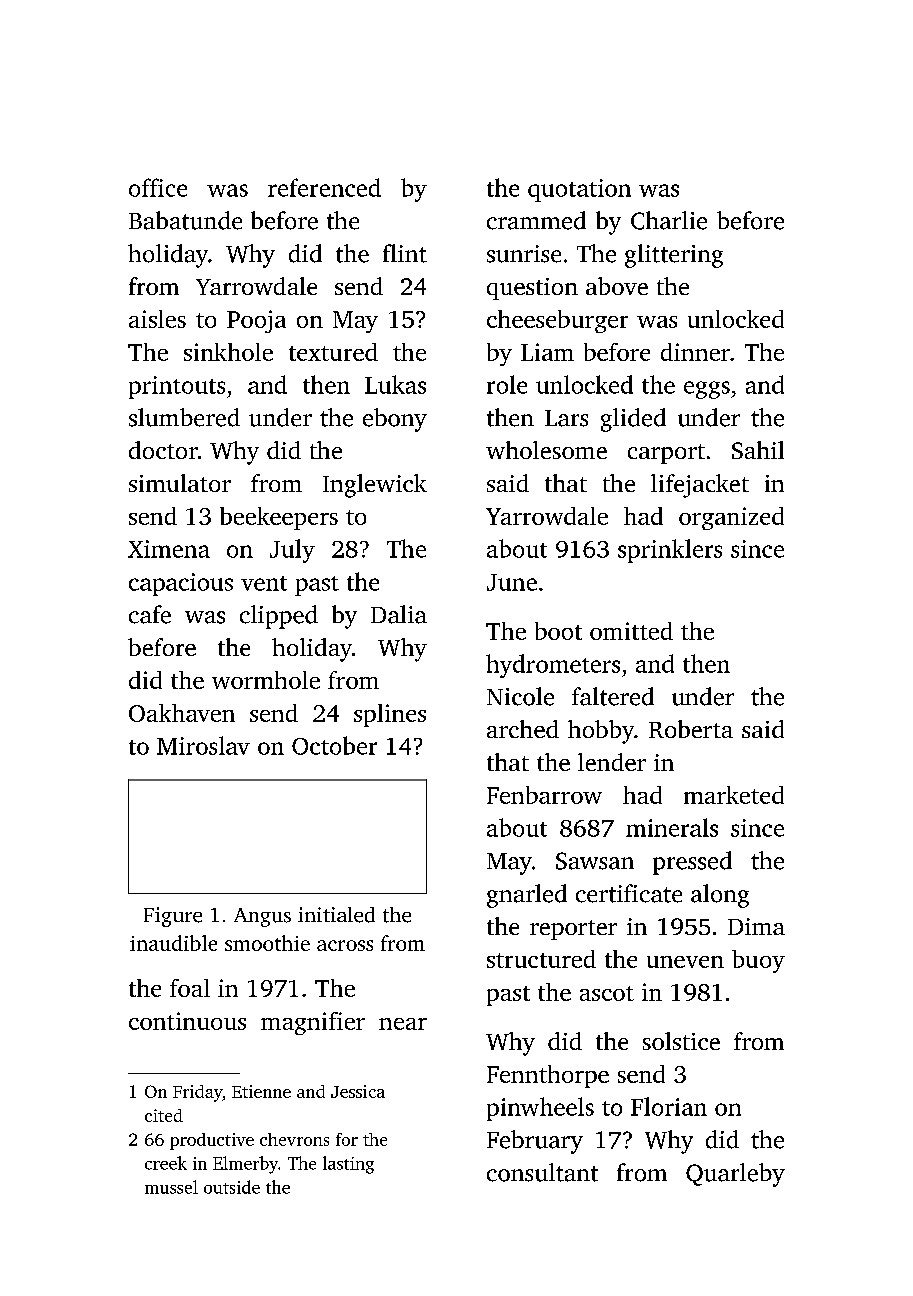 The height and width of the page is (1296, 913). What do you see at coordinates (731, 518) in the page?
I see `organized` at bounding box center [731, 518].
